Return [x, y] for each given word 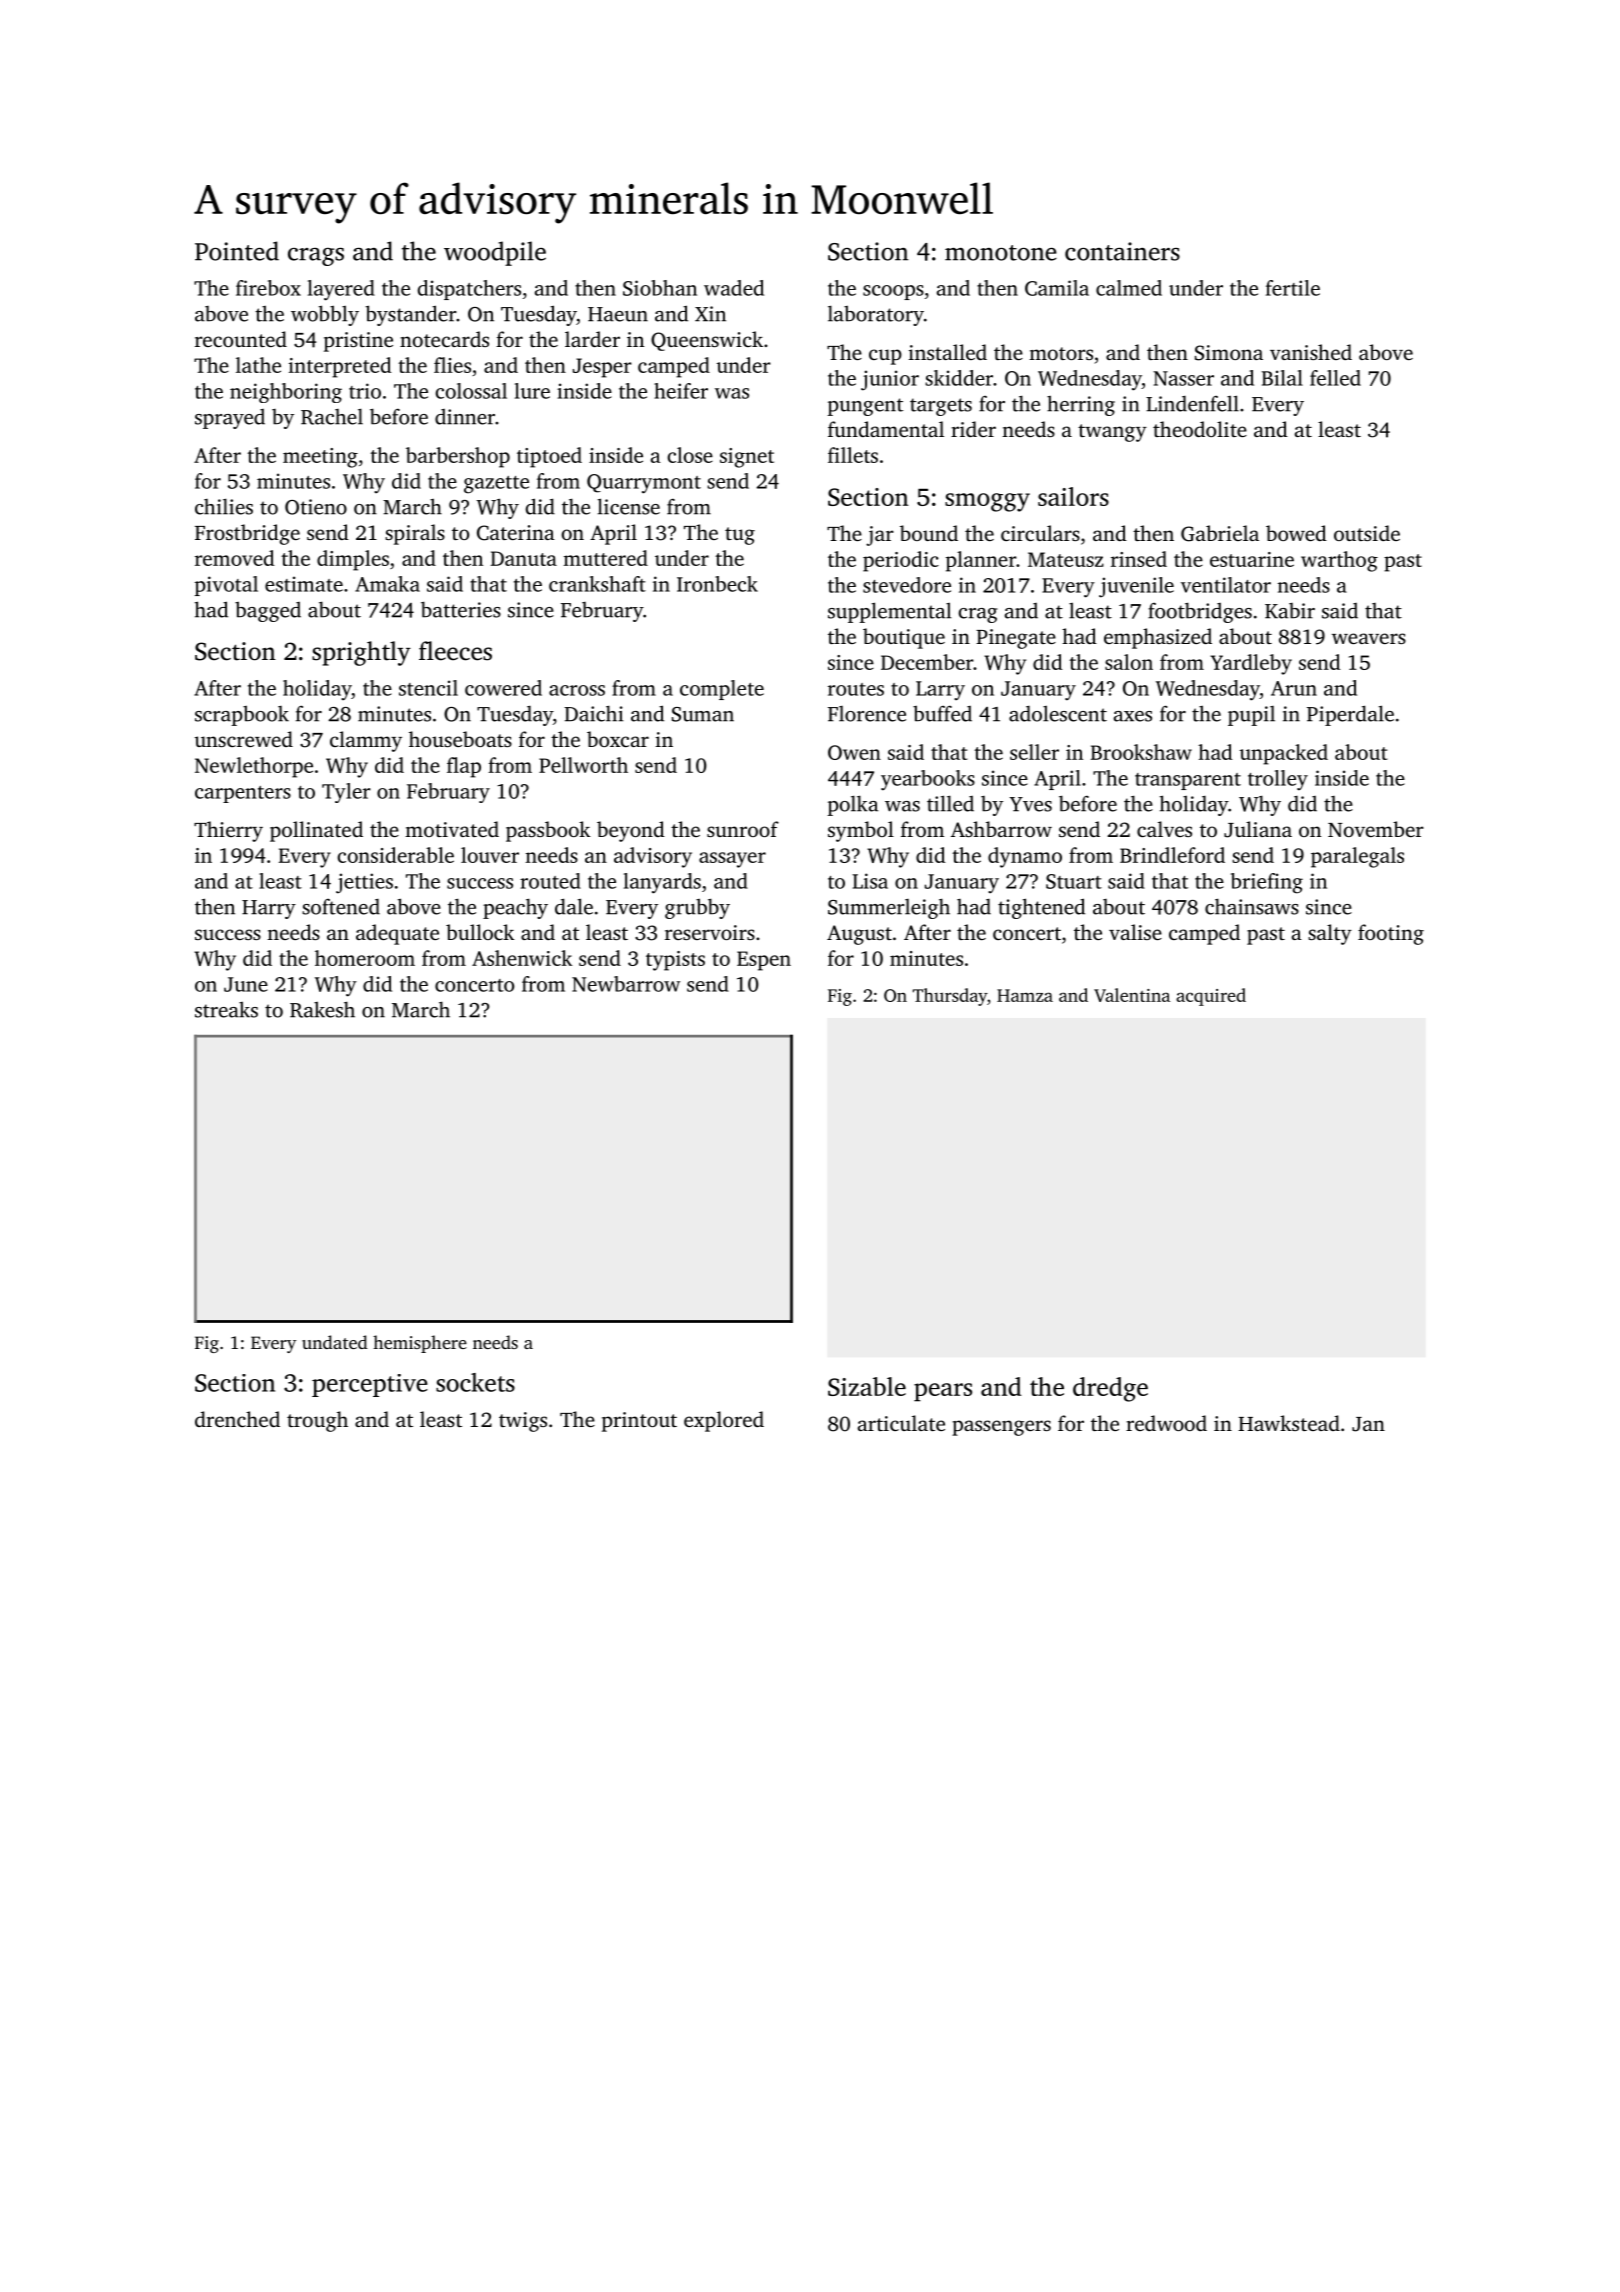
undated [335, 1342]
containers [1122, 251]
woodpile [495, 253]
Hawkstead [1289, 1423]
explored [724, 1421]
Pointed [237, 251]
